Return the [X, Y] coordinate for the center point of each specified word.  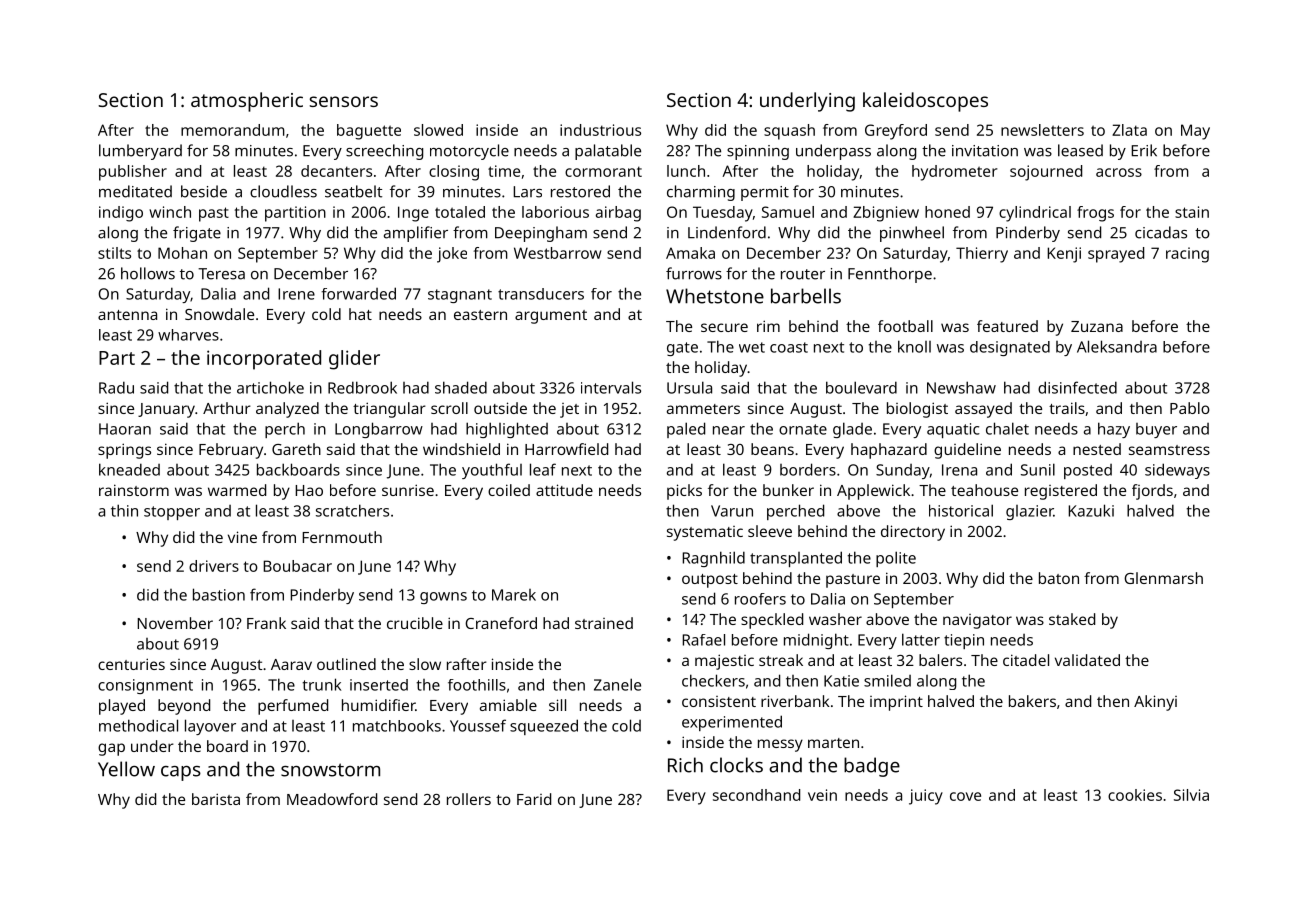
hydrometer [955, 173]
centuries [131, 664]
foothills [477, 685]
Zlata [1129, 130]
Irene [296, 294]
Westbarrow [558, 253]
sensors [344, 101]
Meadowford [332, 799]
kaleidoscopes [925, 102]
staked [1072, 619]
